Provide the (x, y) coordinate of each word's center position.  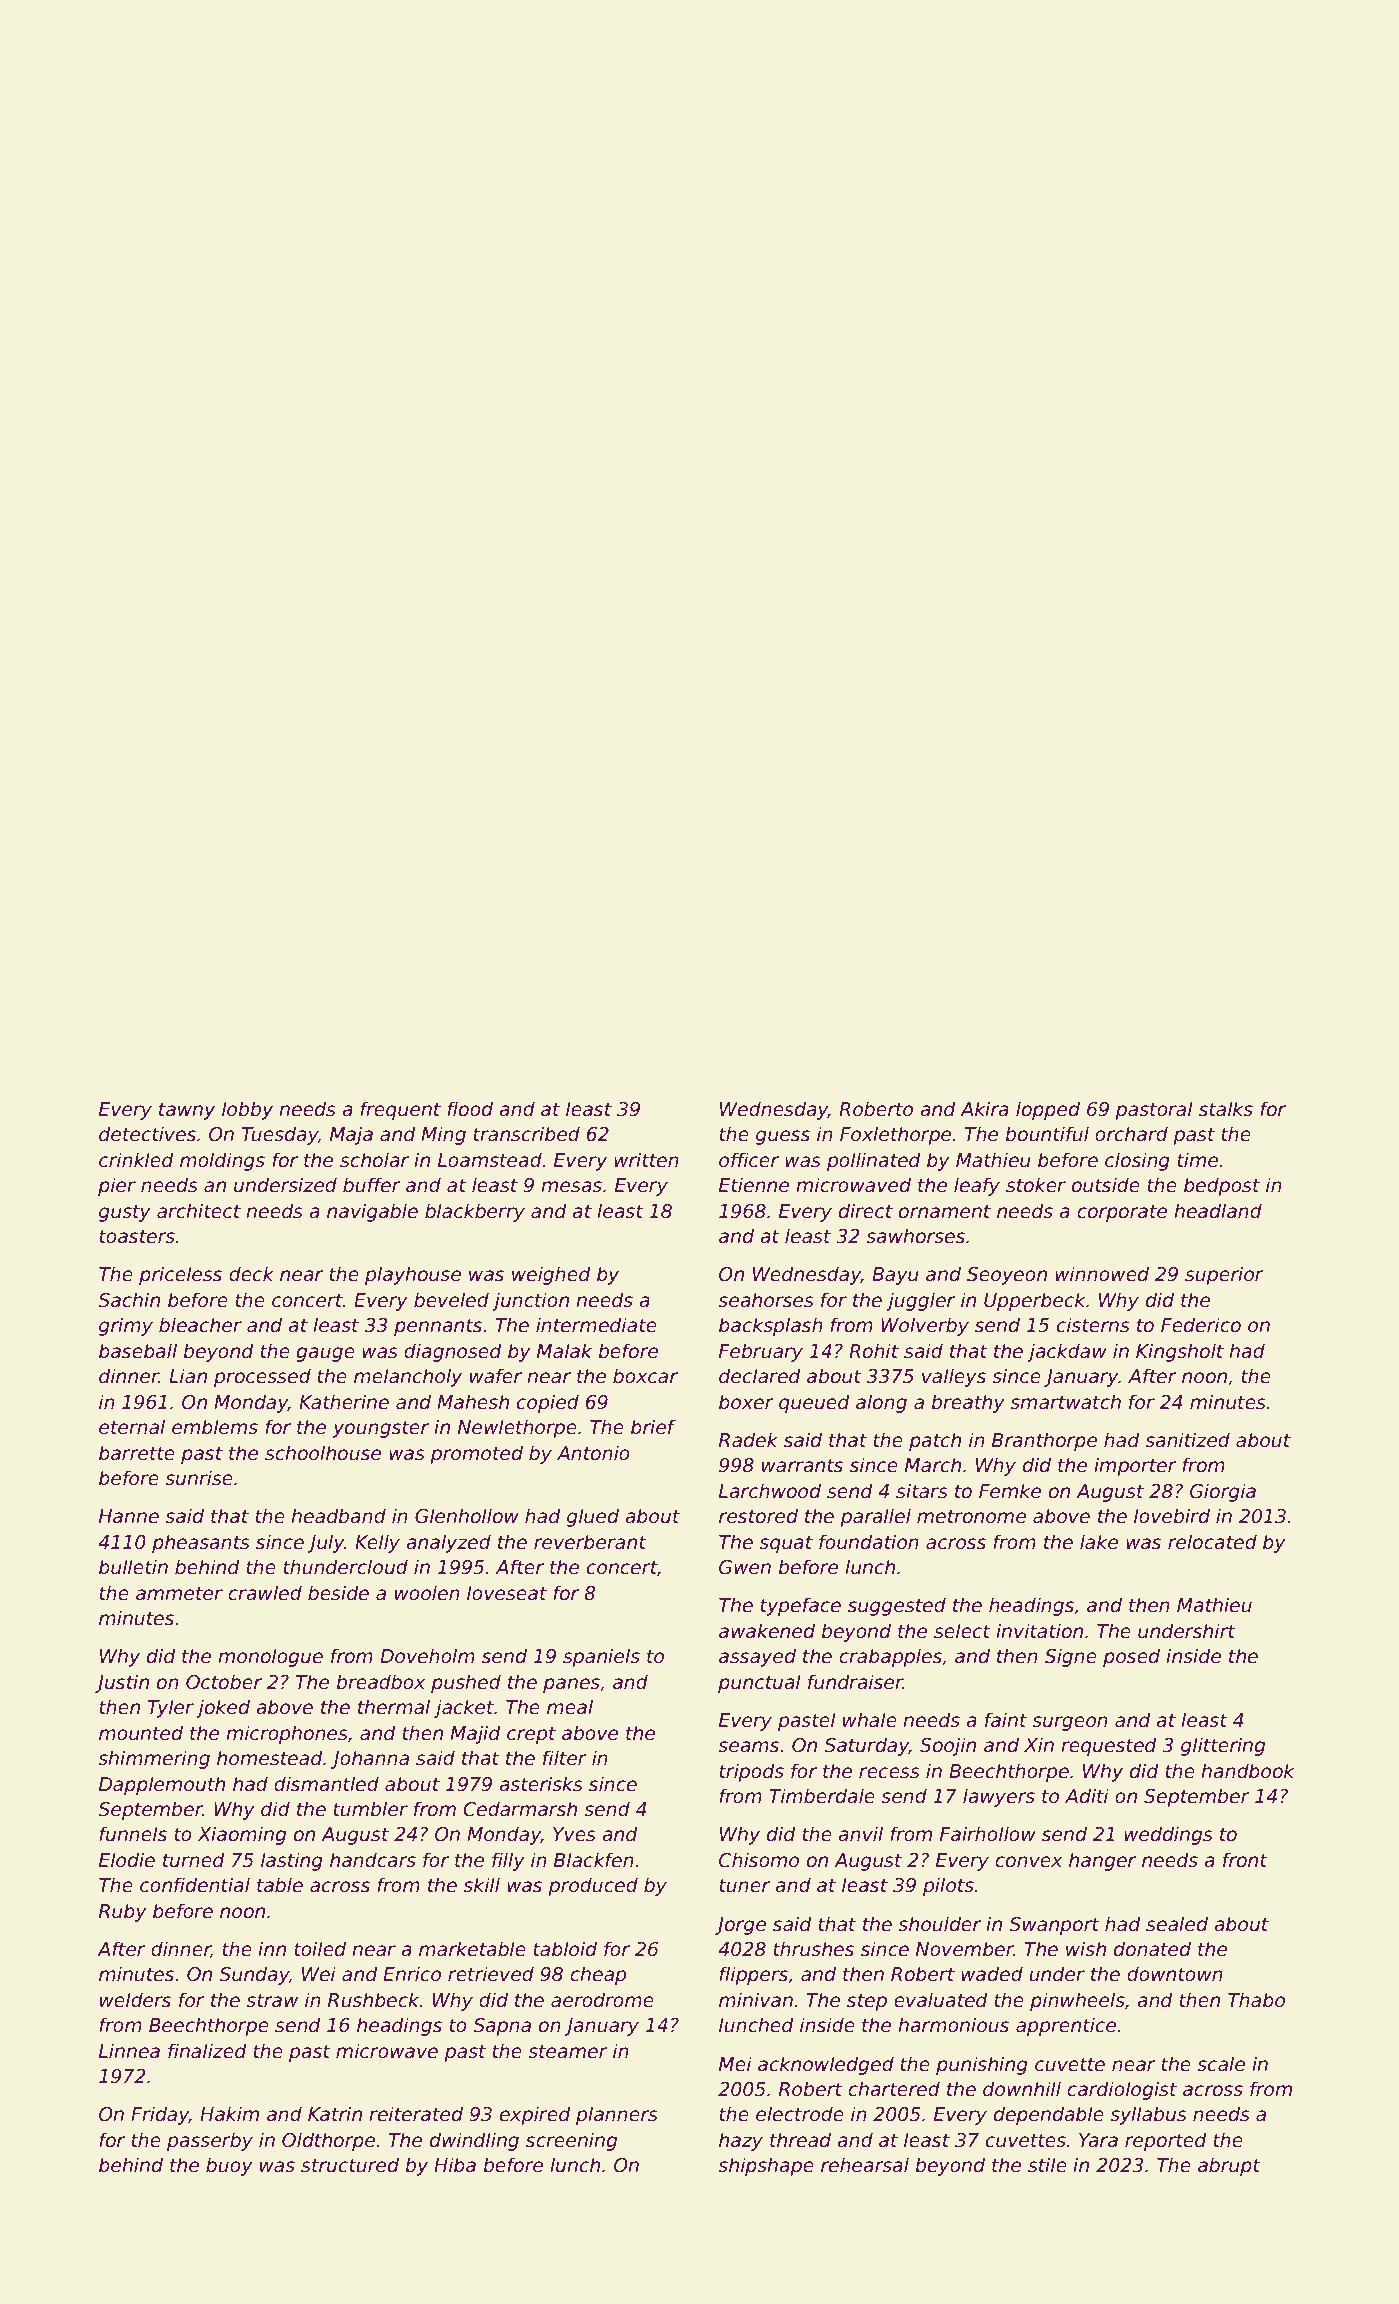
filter (565, 1758)
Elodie (127, 1860)
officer (749, 1160)
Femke (1010, 1491)
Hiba (455, 2165)
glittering (1223, 1746)
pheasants (201, 1543)
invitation (1039, 1631)
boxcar (645, 1376)
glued (593, 1517)
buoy (229, 2166)
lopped (1048, 1110)
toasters (137, 1236)
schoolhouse (323, 1453)
